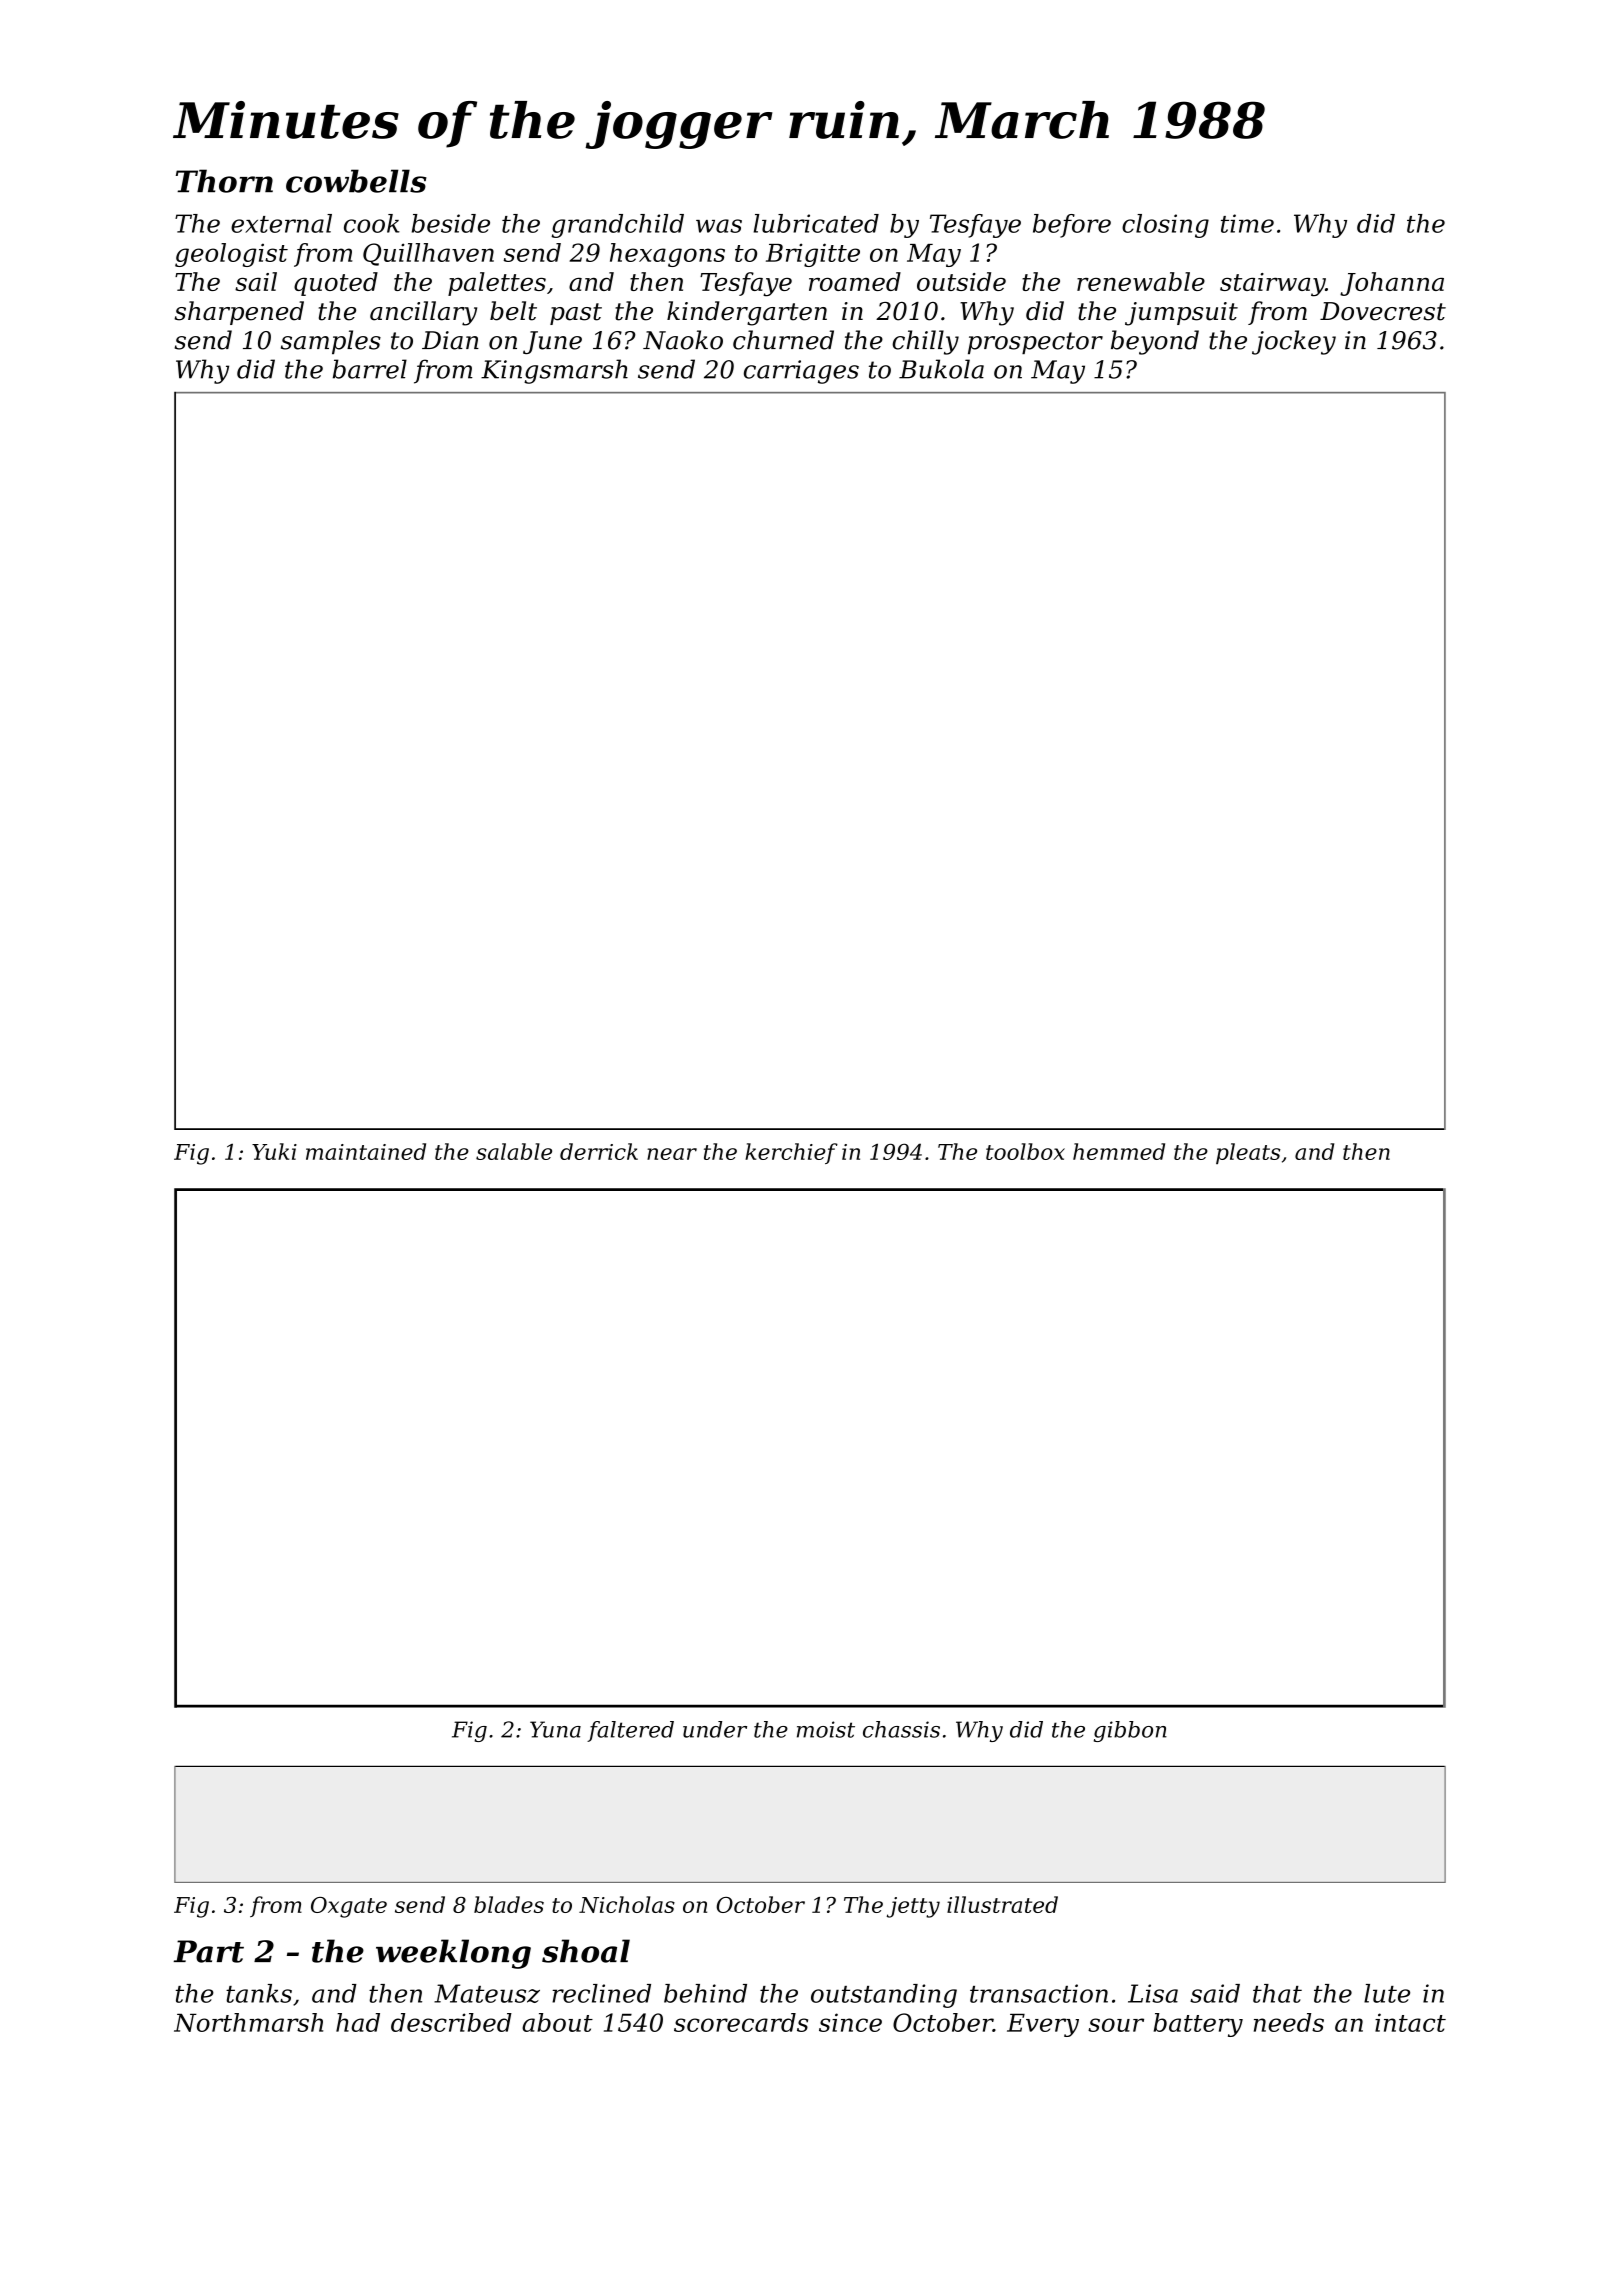  Describe the element at coordinates (826, 1729) in the screenshot. I see `moist` at that location.
